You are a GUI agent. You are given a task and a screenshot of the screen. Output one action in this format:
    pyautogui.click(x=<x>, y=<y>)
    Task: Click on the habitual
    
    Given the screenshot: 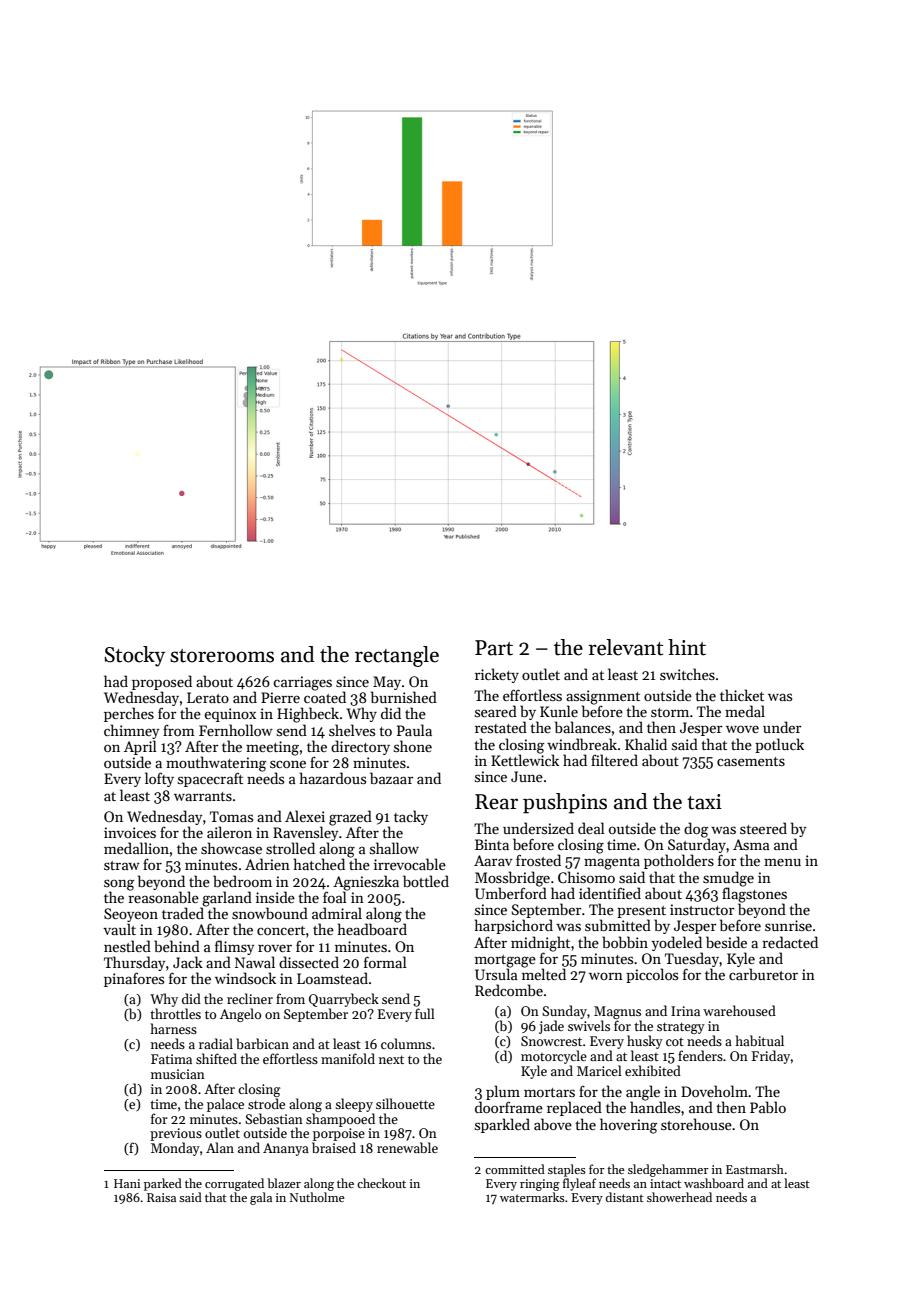 What is the action you would take?
    pyautogui.click(x=760, y=1040)
